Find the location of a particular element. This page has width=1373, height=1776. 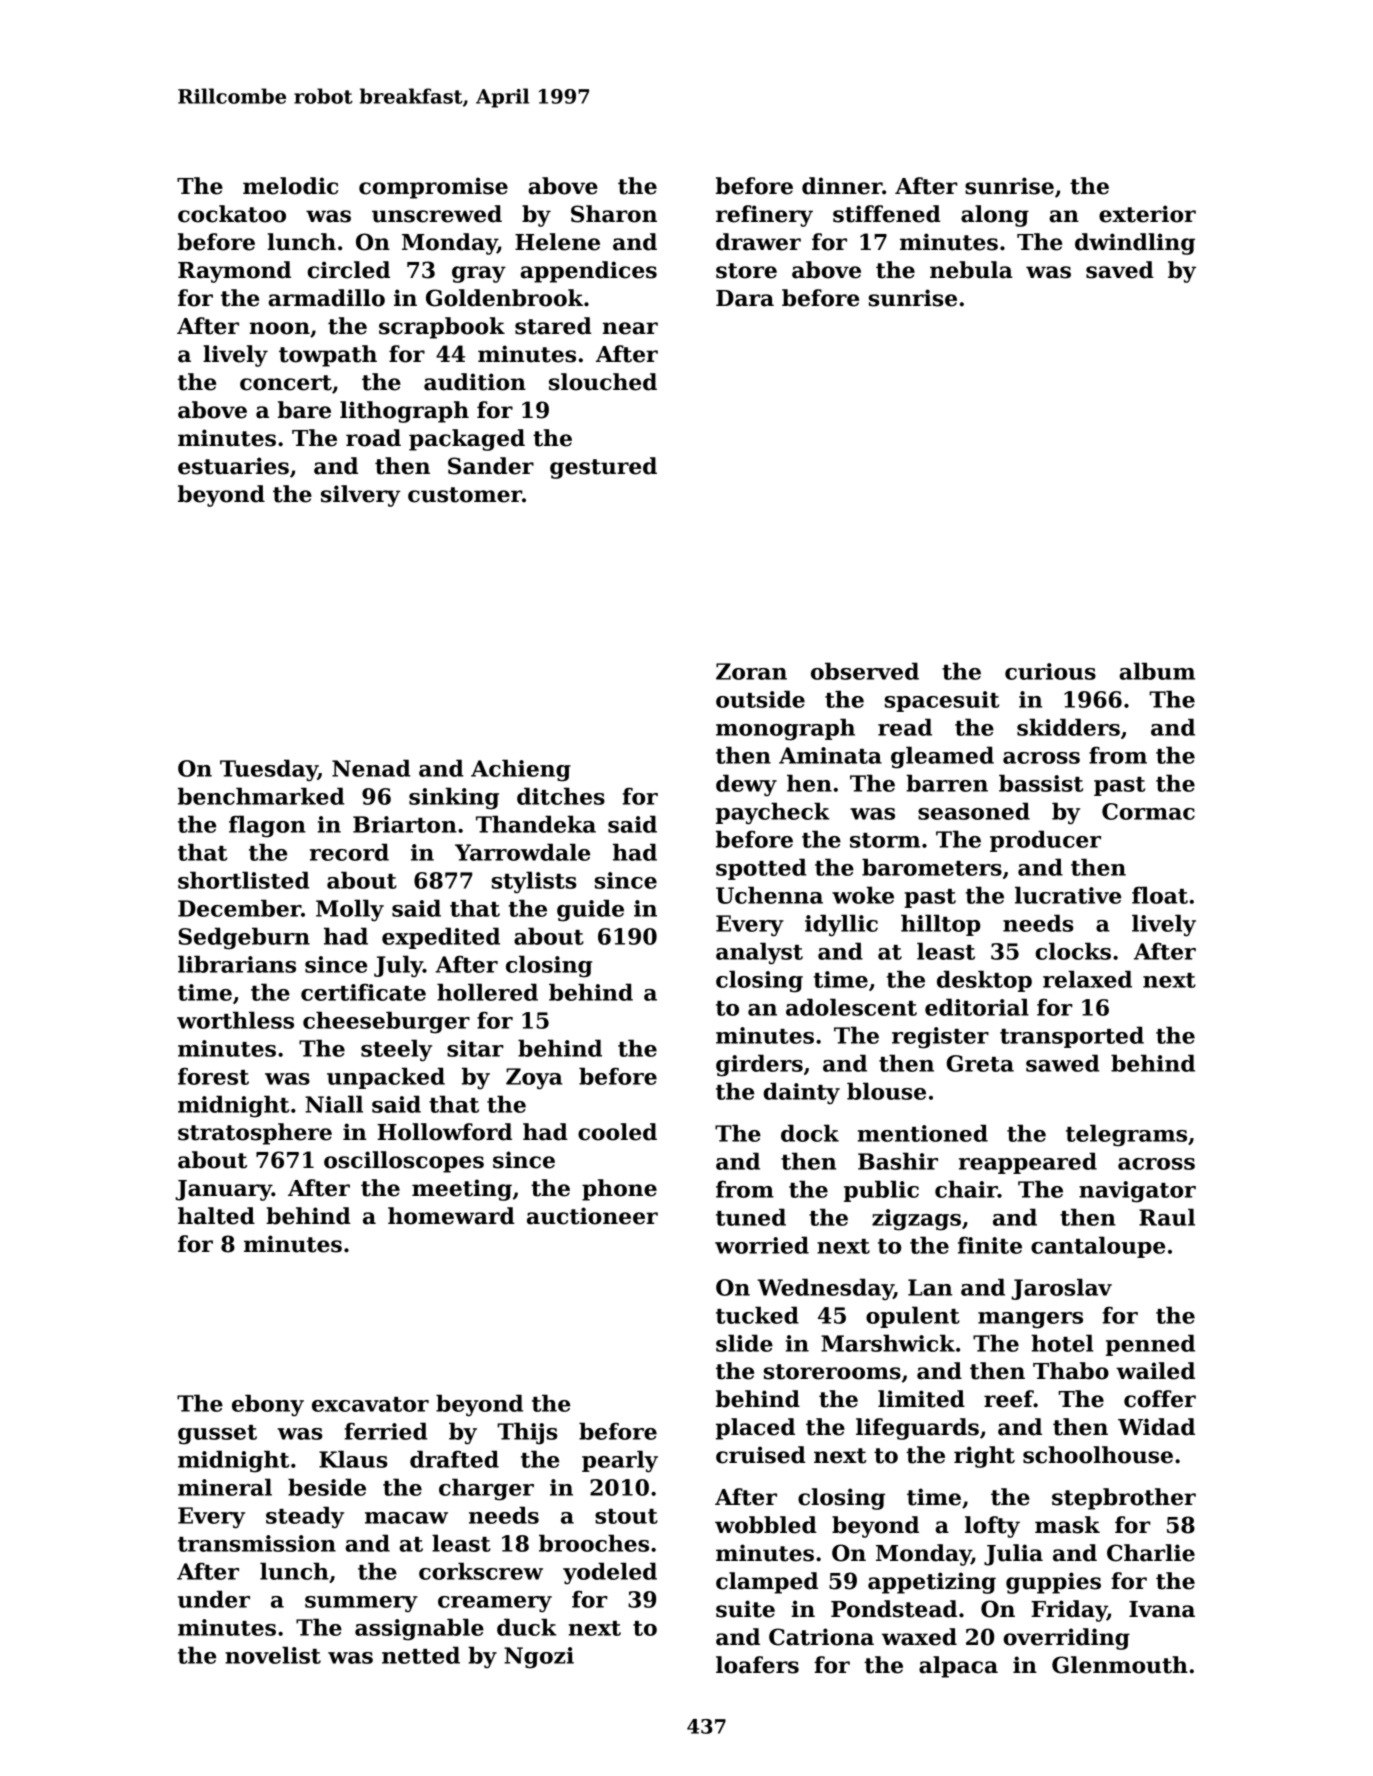

analyst is located at coordinates (759, 953).
